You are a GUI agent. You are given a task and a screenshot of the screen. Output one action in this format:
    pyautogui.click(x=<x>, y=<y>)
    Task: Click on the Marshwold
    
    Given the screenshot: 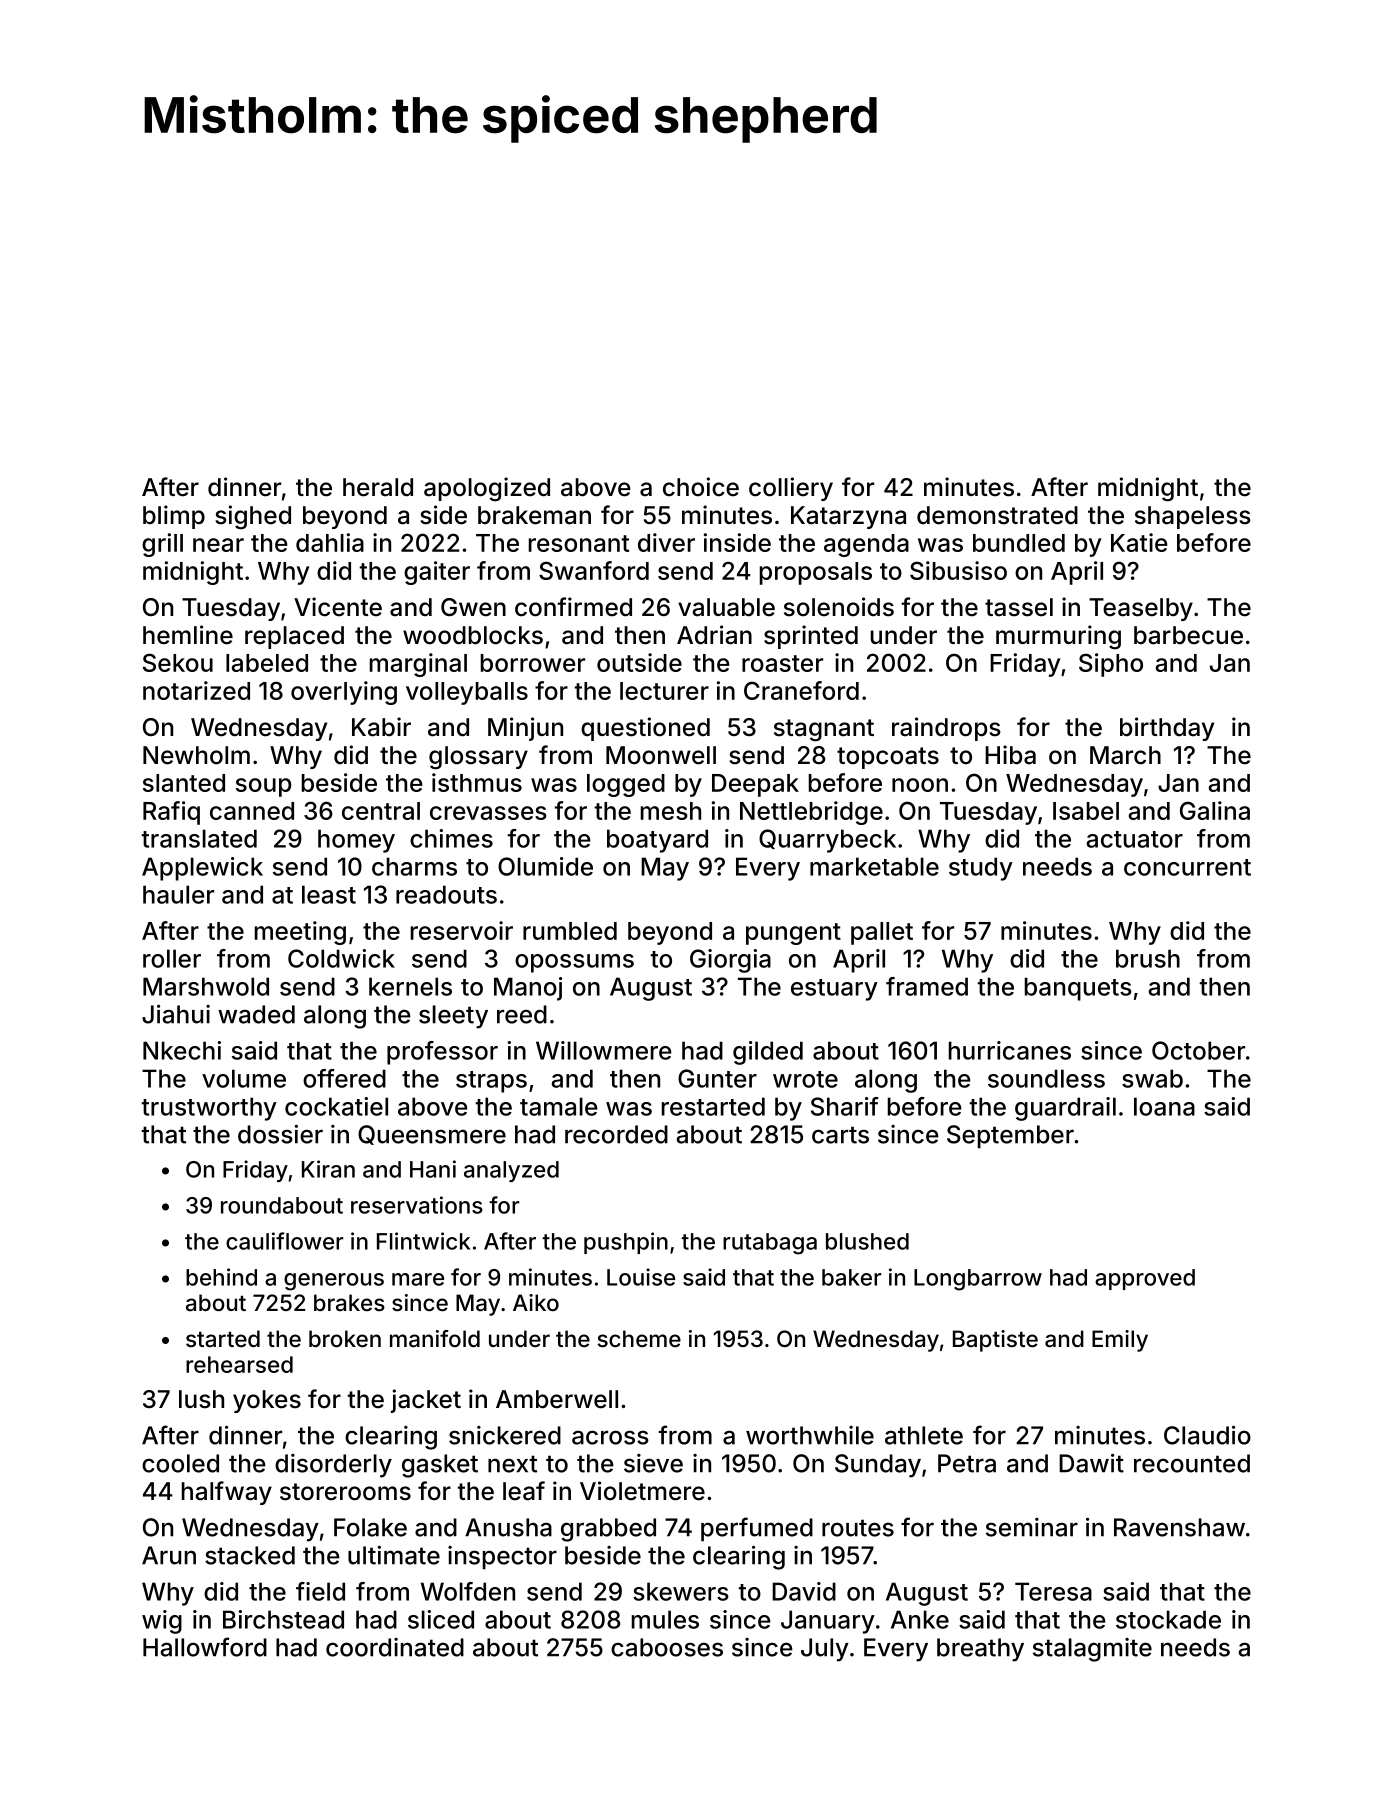 What is the action you would take?
    pyautogui.click(x=206, y=986)
